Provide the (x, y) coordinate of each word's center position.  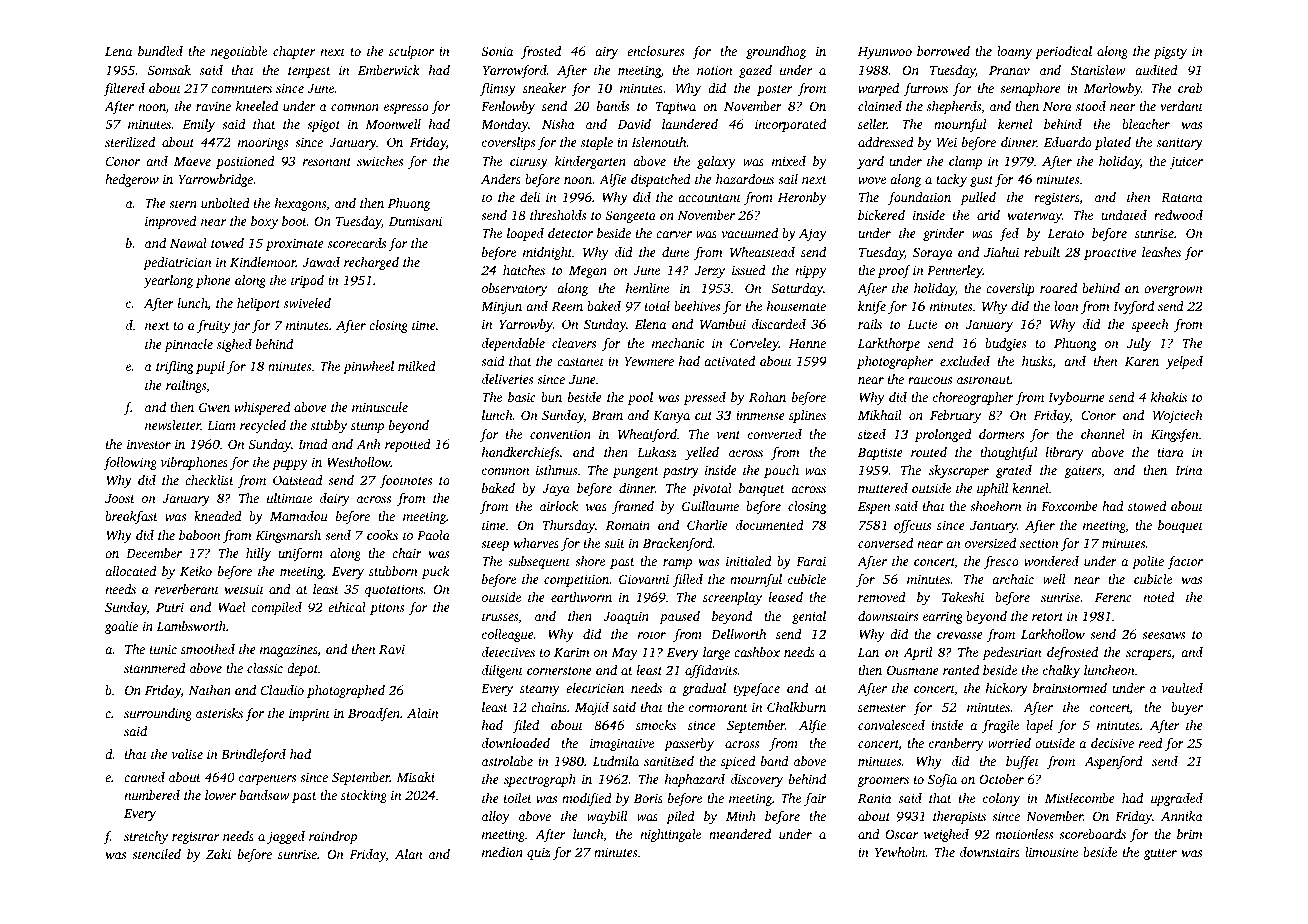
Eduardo (1068, 142)
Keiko (196, 571)
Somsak (169, 70)
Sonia (497, 51)
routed (929, 452)
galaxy (716, 162)
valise (187, 754)
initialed (749, 561)
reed (1151, 743)
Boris (648, 798)
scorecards (357, 243)
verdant (1181, 106)
